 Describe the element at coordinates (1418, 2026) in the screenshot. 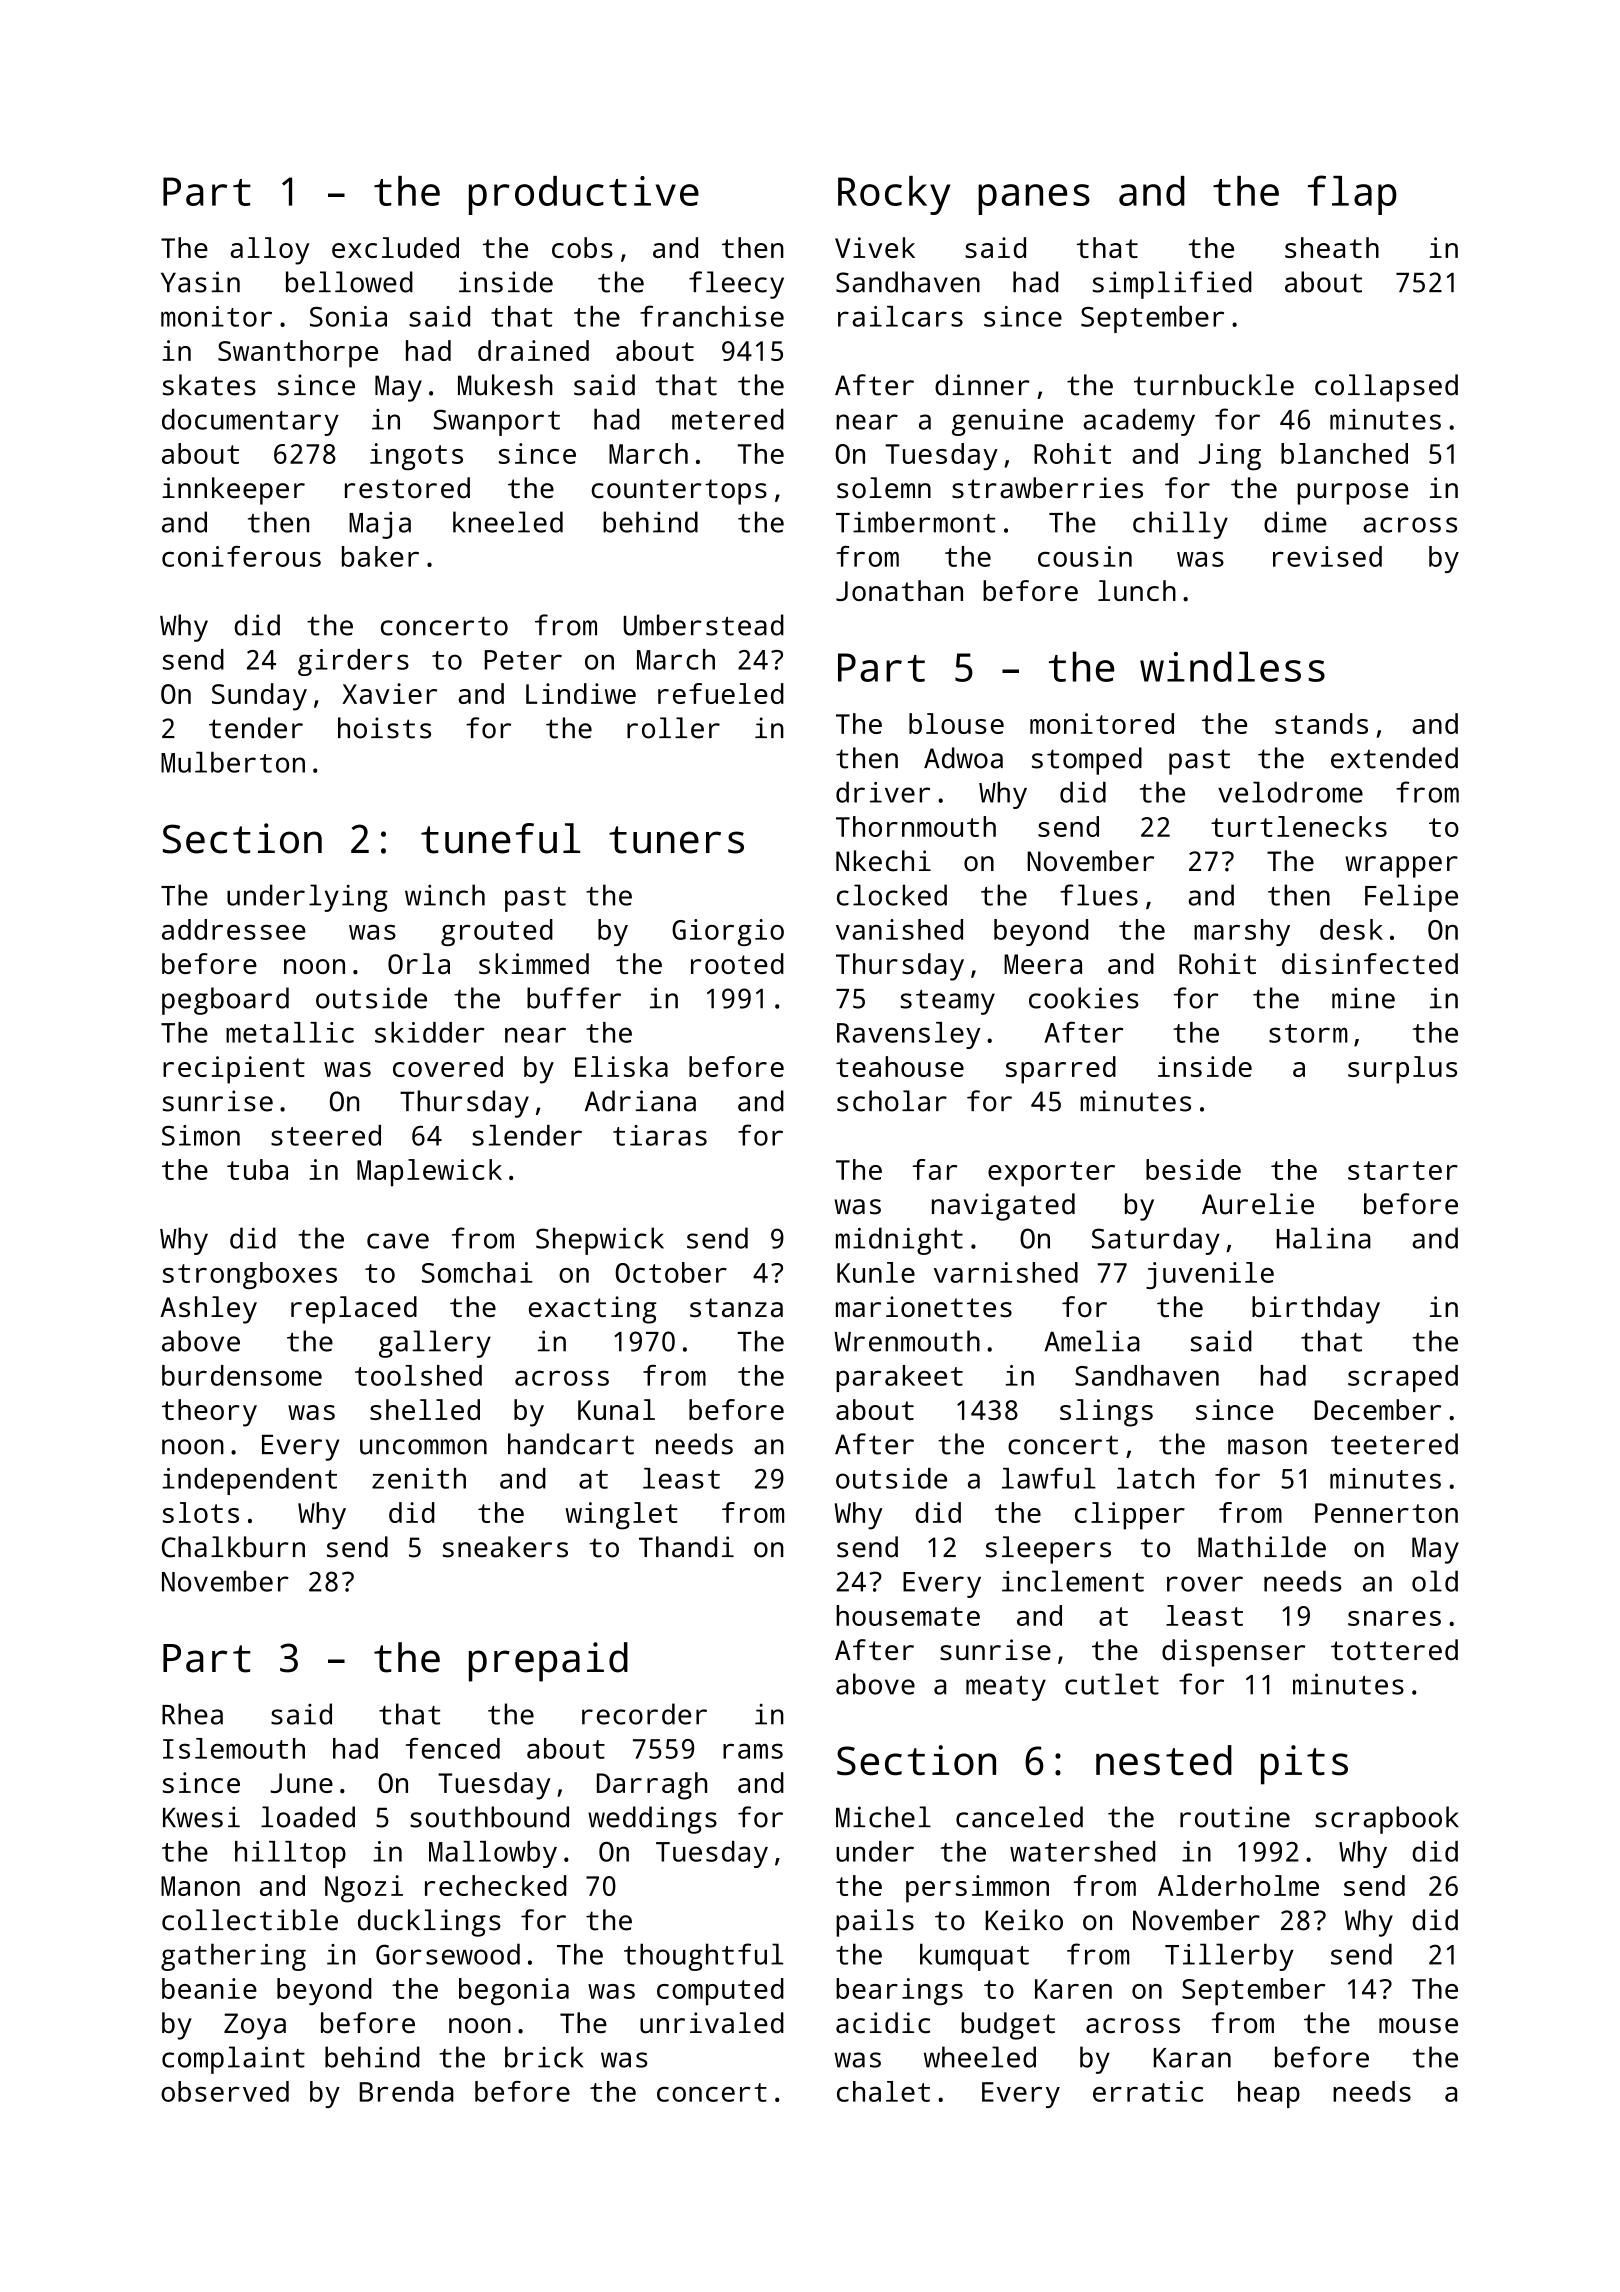

I see `mouse` at that location.
